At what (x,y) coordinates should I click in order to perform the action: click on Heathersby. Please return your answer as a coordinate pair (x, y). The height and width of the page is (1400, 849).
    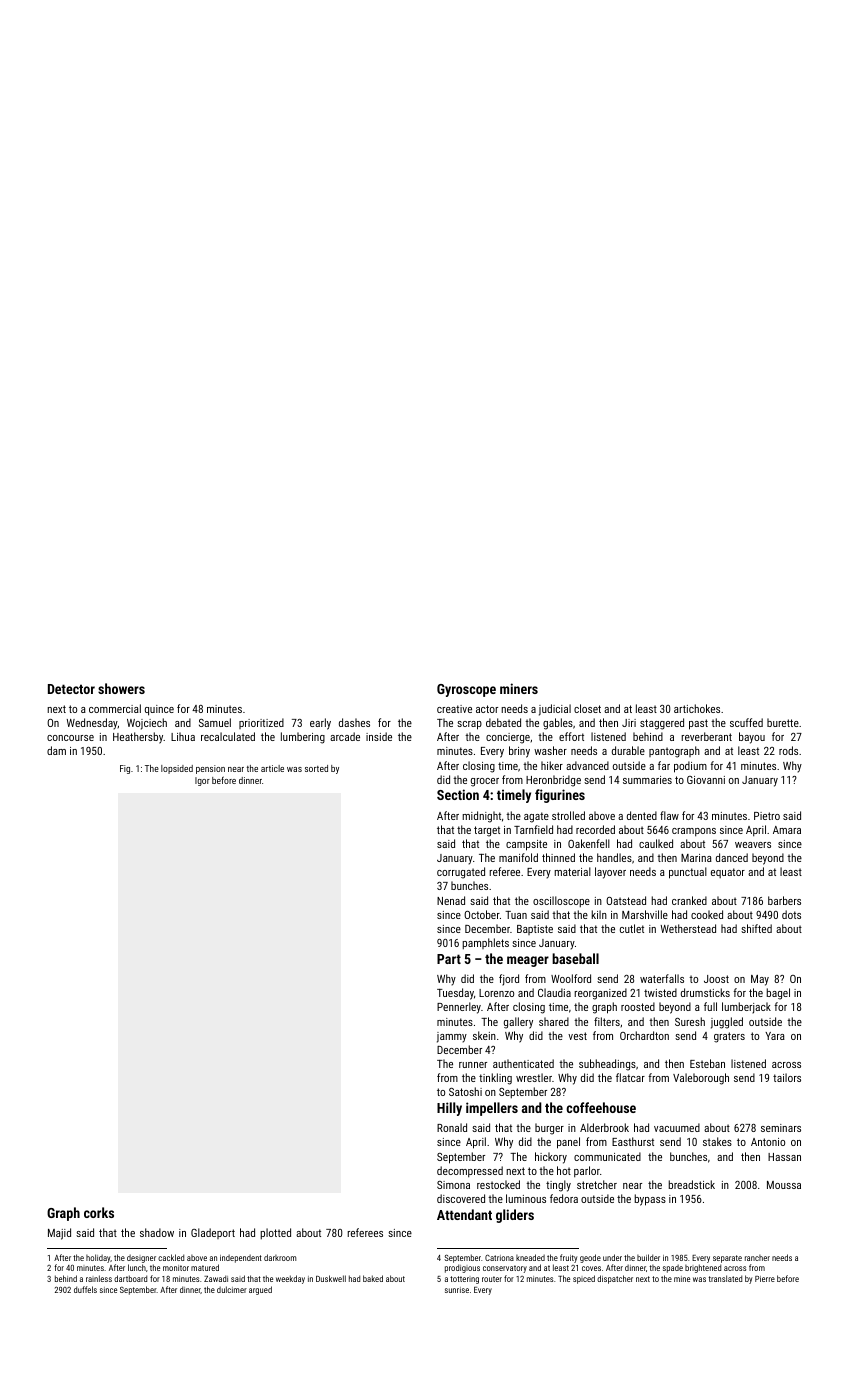
    Looking at the image, I should click on (138, 738).
